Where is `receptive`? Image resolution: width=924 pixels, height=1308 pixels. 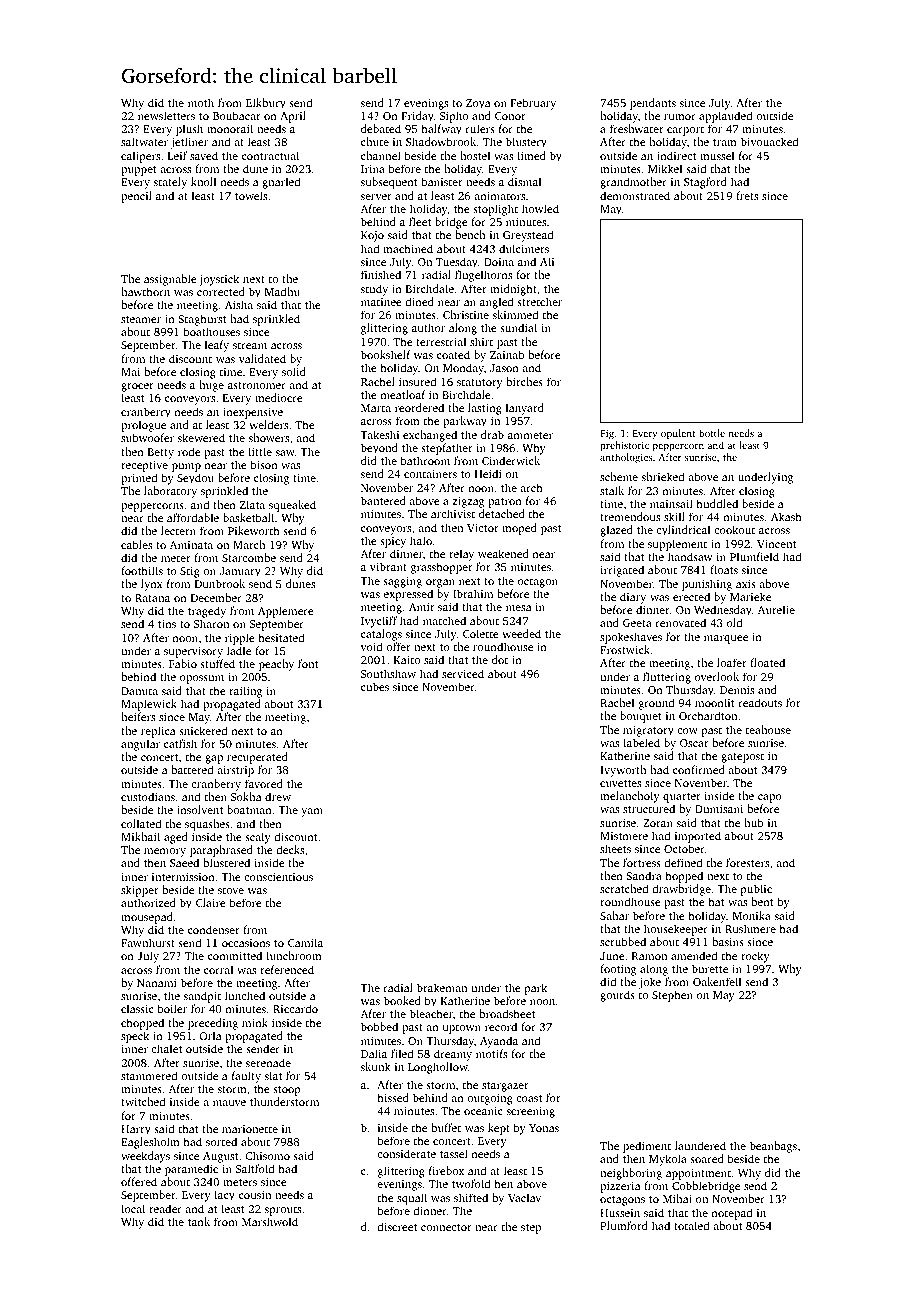
receptive is located at coordinates (144, 466).
